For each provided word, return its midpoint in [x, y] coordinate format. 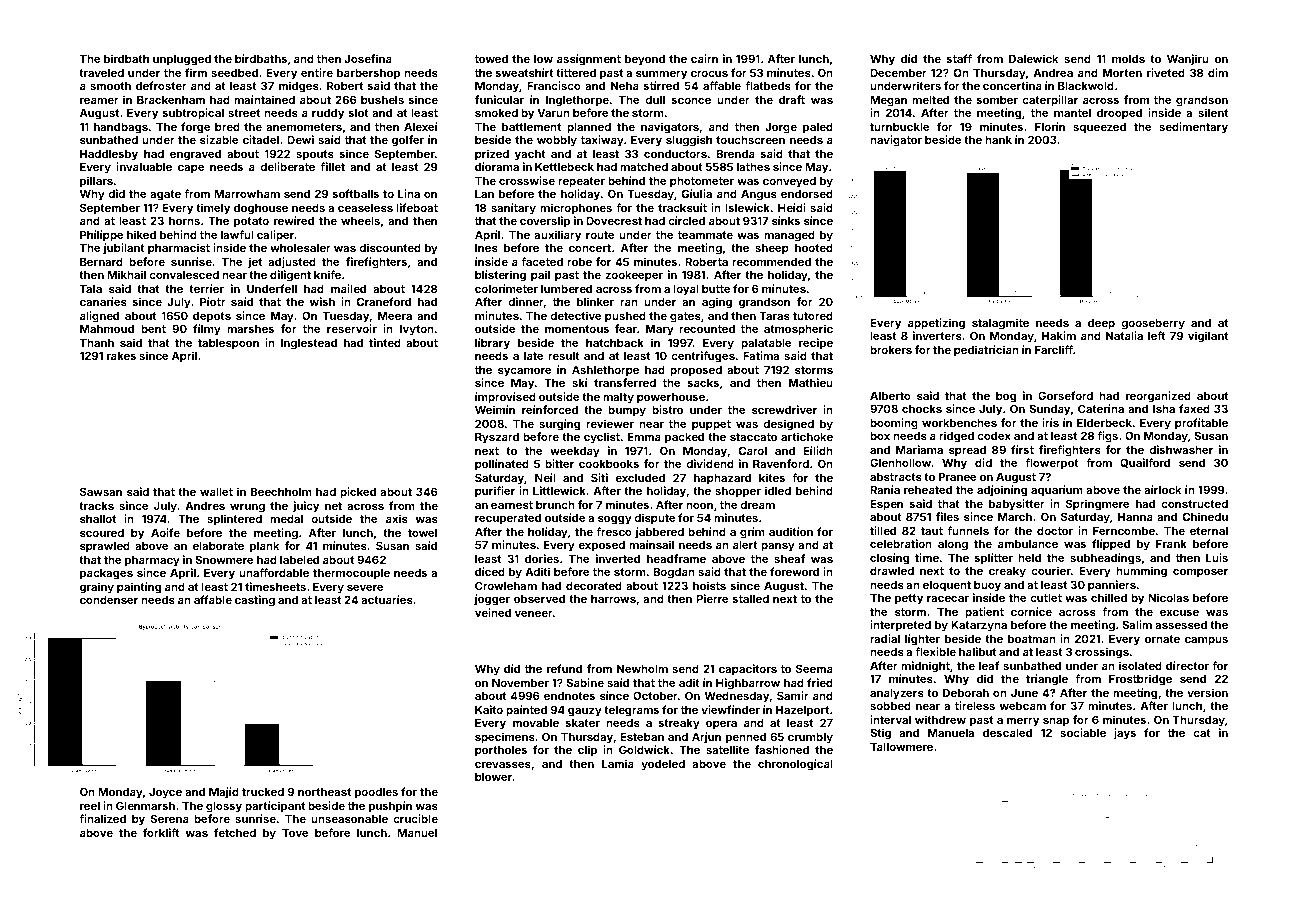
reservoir [352, 328]
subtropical [193, 114]
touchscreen [750, 140]
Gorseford [1065, 395]
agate [165, 195]
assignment [589, 60]
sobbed [890, 706]
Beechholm [281, 492]
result [564, 356]
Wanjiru [1188, 60]
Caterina [1101, 408]
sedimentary [1193, 128]
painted [526, 711]
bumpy [627, 411]
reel [90, 806]
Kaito [489, 709]
